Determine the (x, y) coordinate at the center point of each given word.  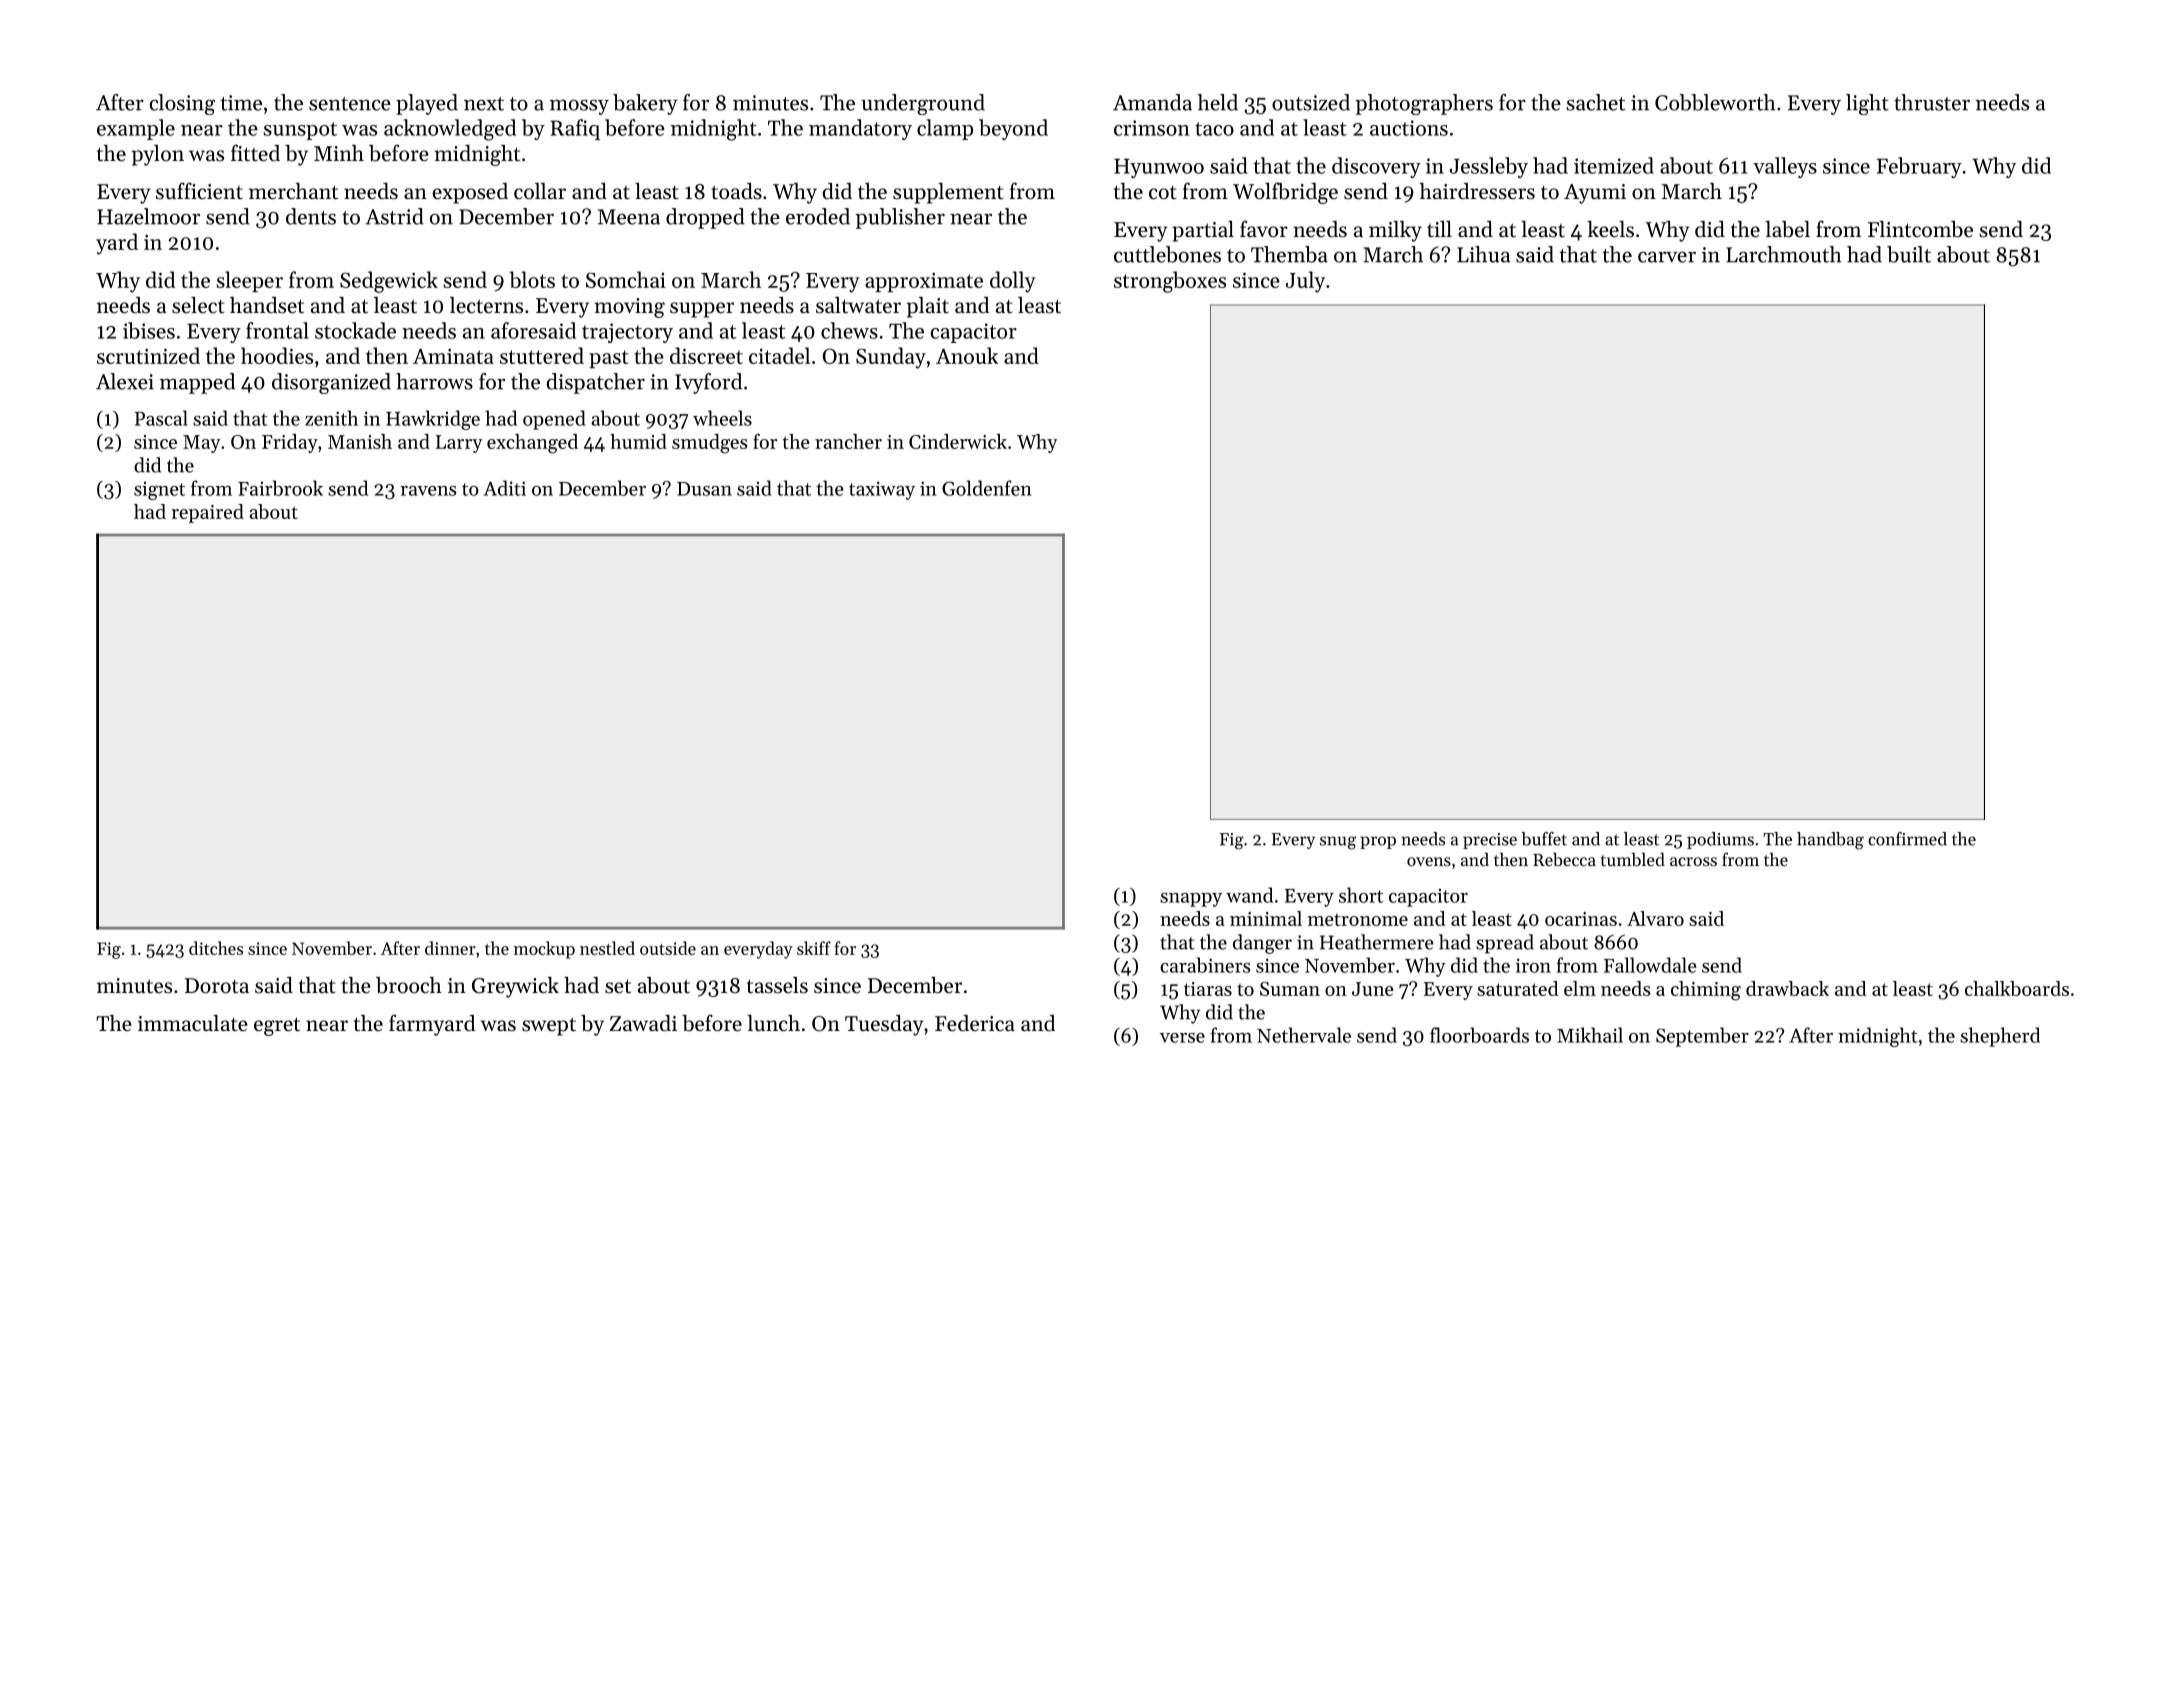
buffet (1544, 839)
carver (1667, 257)
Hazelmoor (148, 216)
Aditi (505, 488)
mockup (544, 950)
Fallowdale (1650, 965)
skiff (814, 948)
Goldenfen (987, 488)
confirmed (1907, 839)
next (484, 104)
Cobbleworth (1715, 102)
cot (1163, 193)
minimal (1266, 918)
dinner (450, 948)
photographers (1424, 104)
